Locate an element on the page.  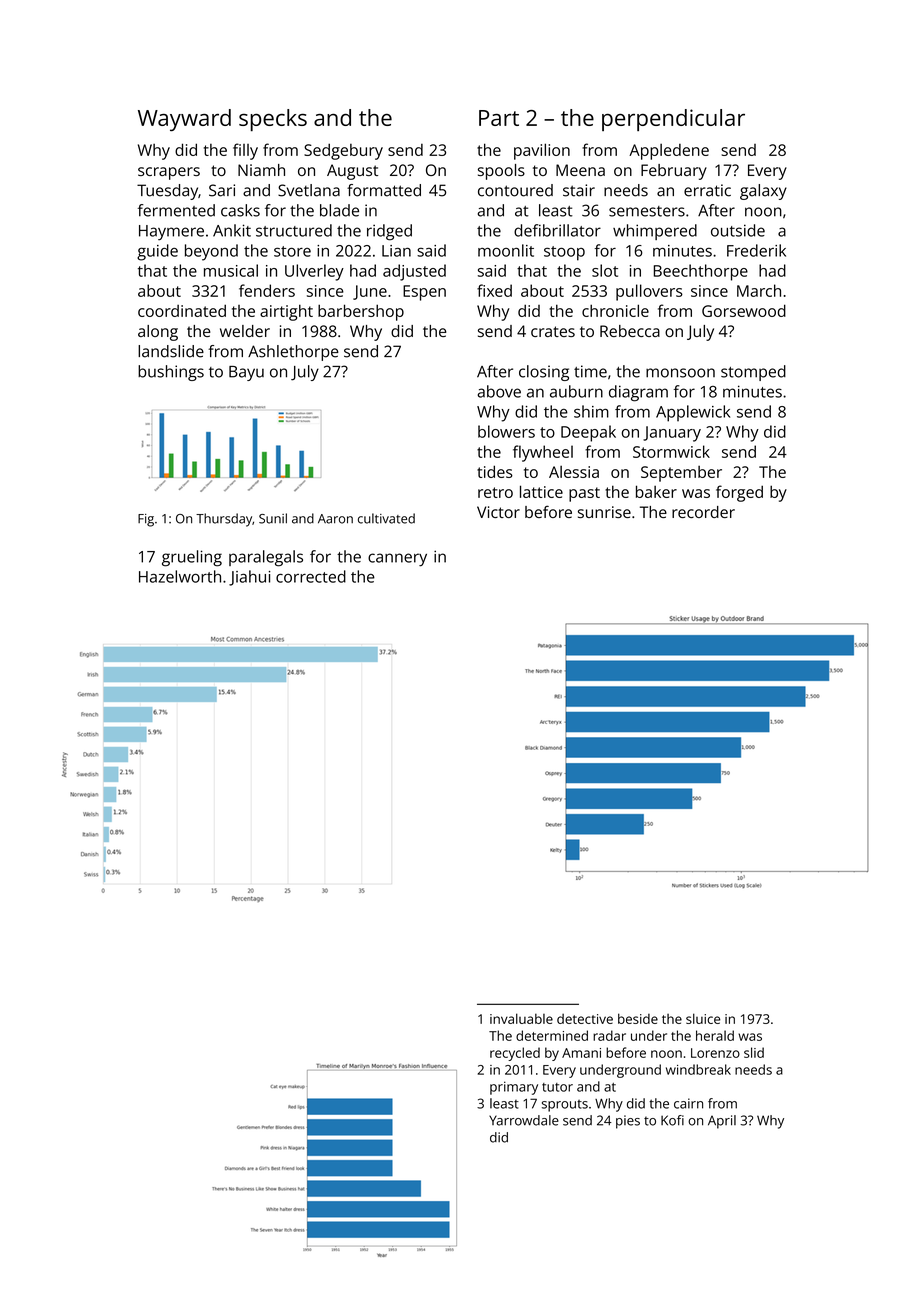
scrapers is located at coordinates (169, 173).
